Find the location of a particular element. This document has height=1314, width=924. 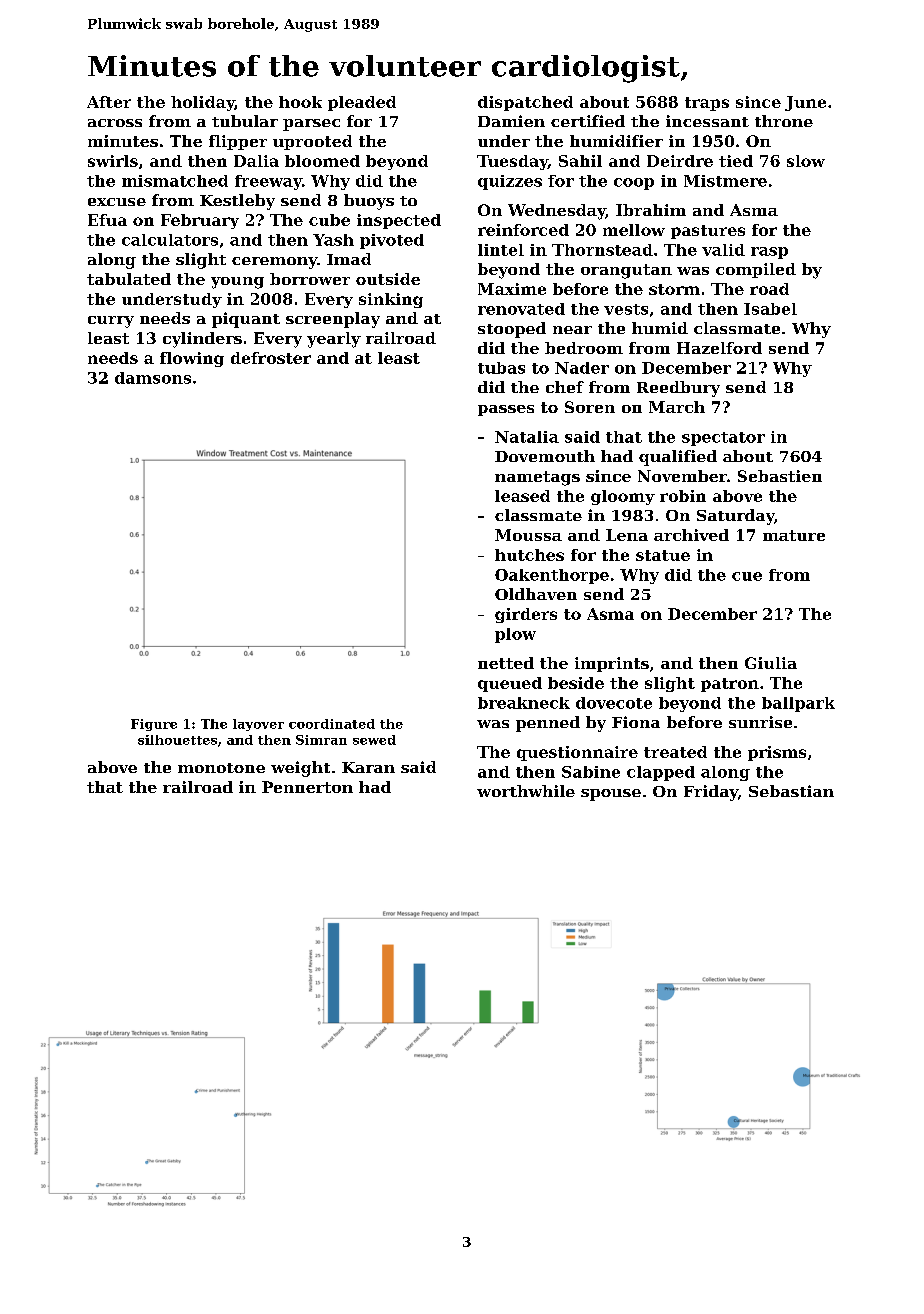

Nader is located at coordinates (582, 368).
